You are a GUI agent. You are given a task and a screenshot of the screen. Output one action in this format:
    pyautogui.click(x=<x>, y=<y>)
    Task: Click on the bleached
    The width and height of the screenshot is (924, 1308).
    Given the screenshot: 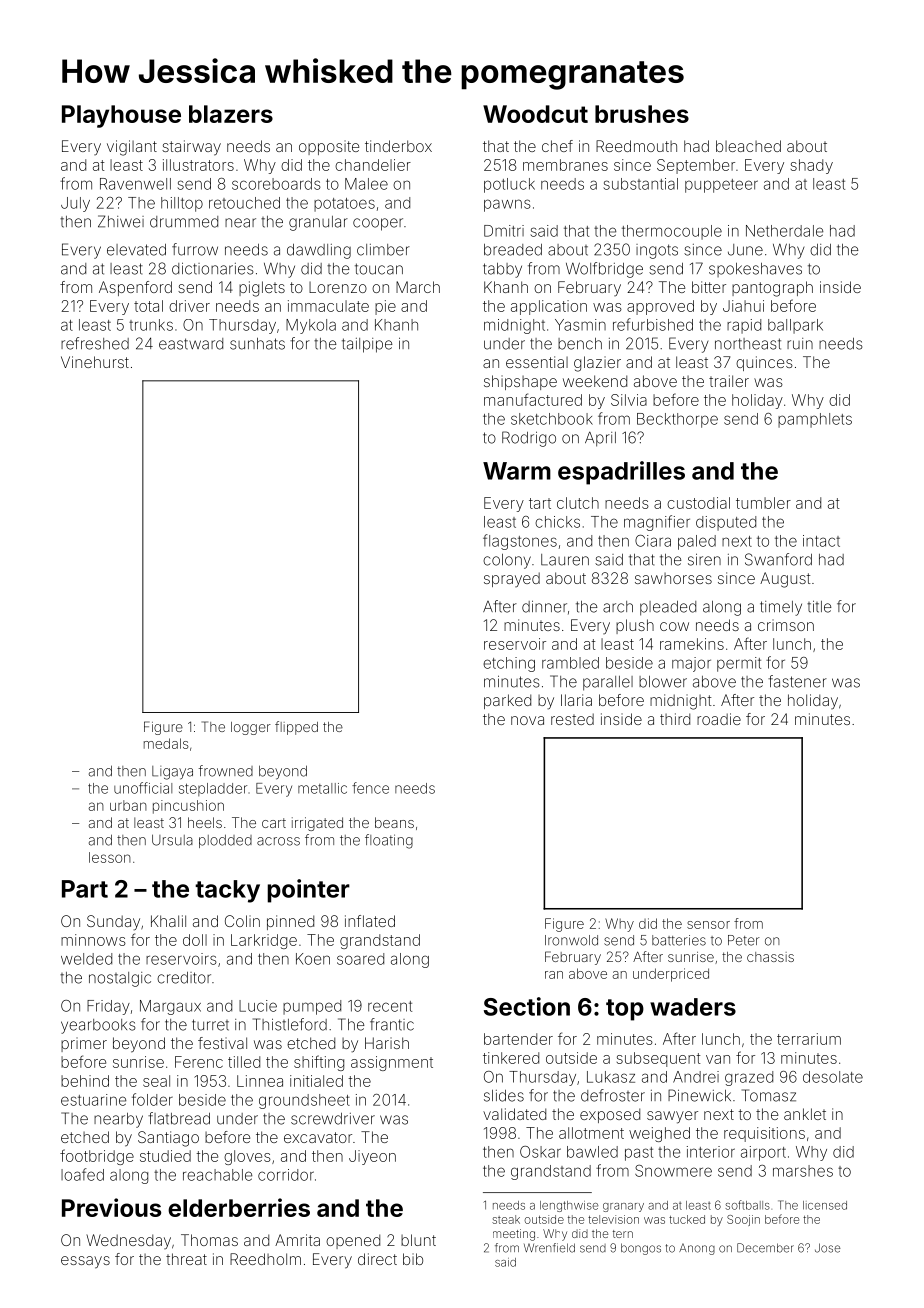 What is the action you would take?
    pyautogui.click(x=748, y=146)
